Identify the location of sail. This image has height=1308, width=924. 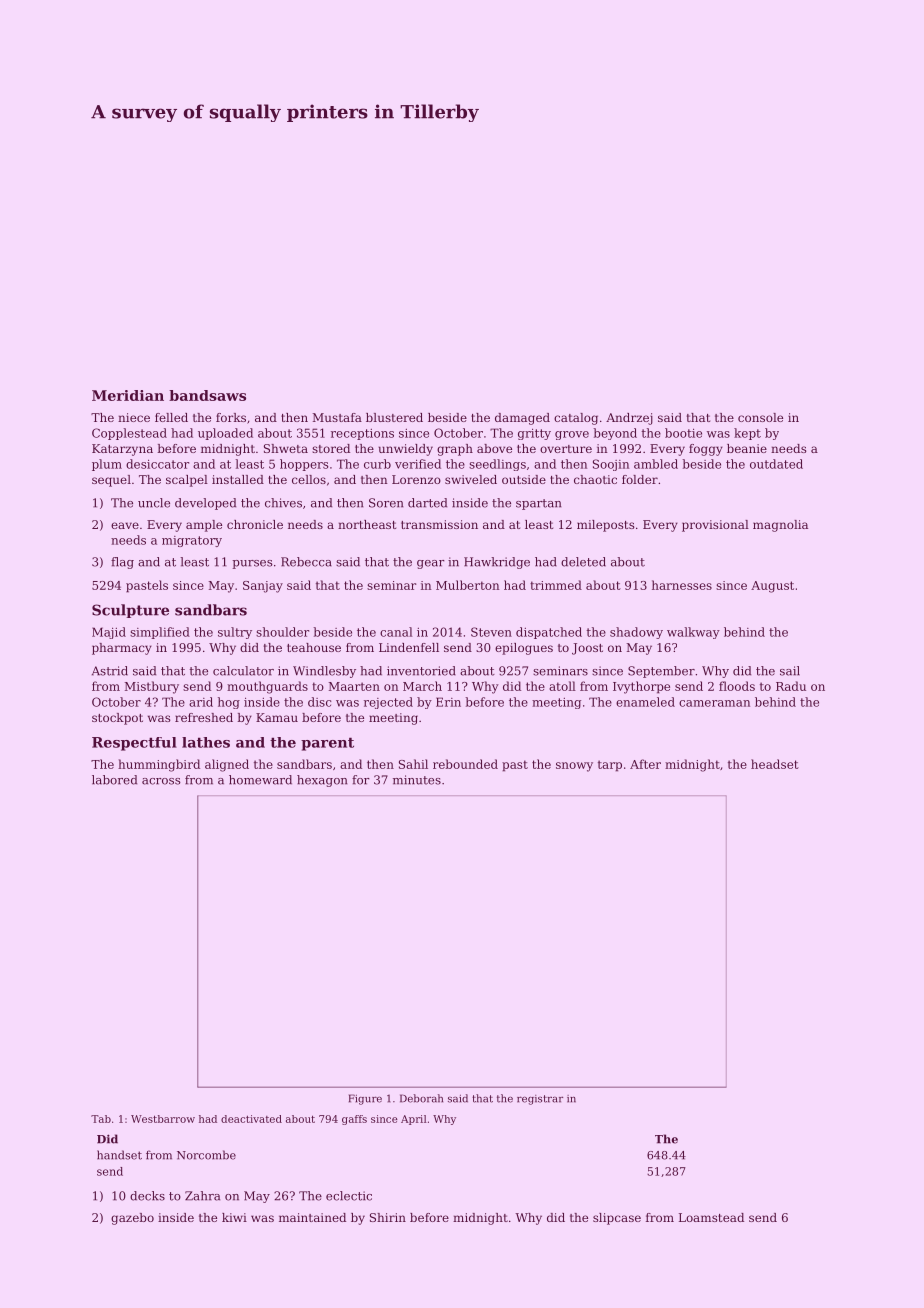
(790, 671).
